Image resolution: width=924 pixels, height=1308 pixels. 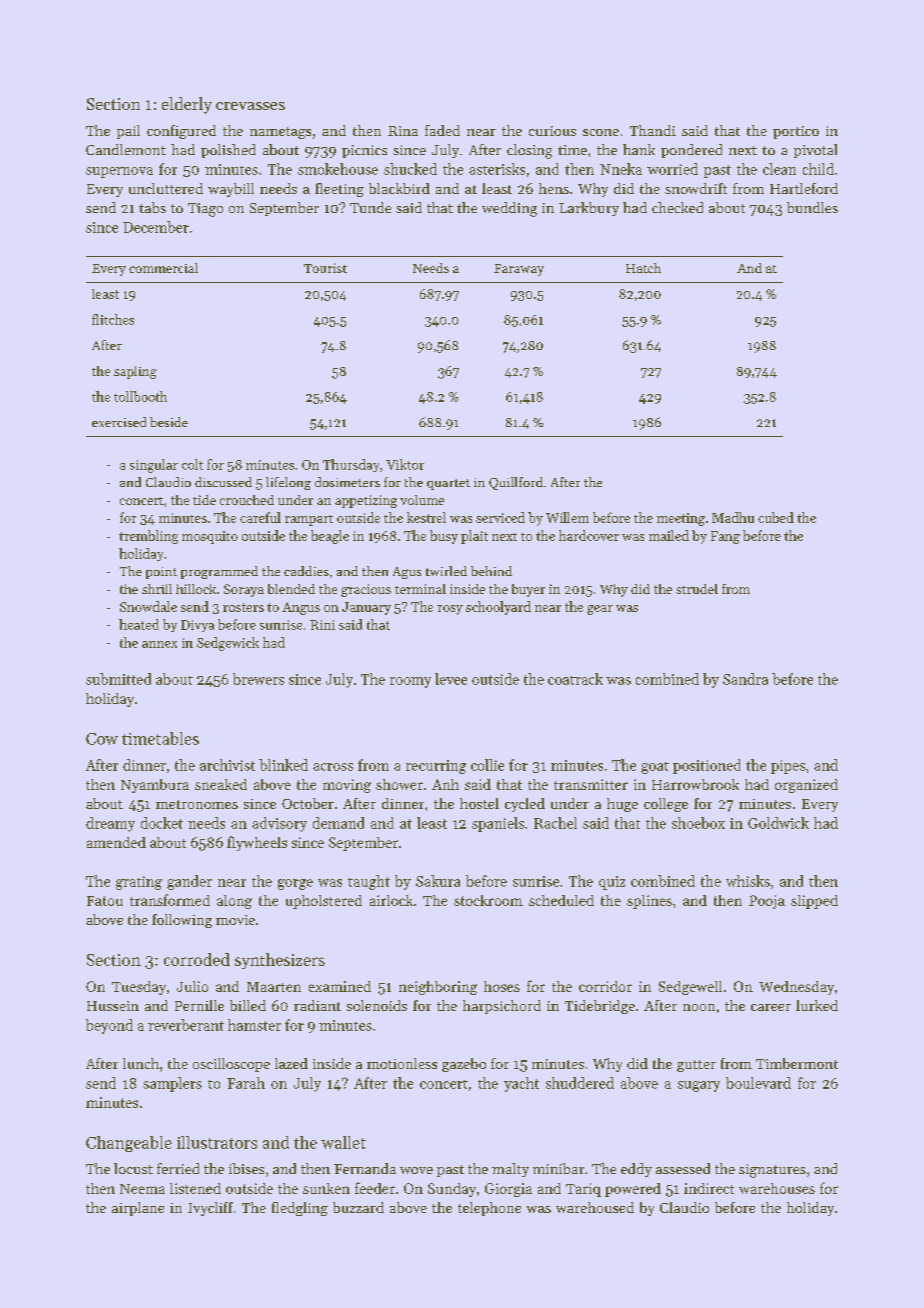 What do you see at coordinates (797, 1063) in the screenshot?
I see `Timbermont` at bounding box center [797, 1063].
